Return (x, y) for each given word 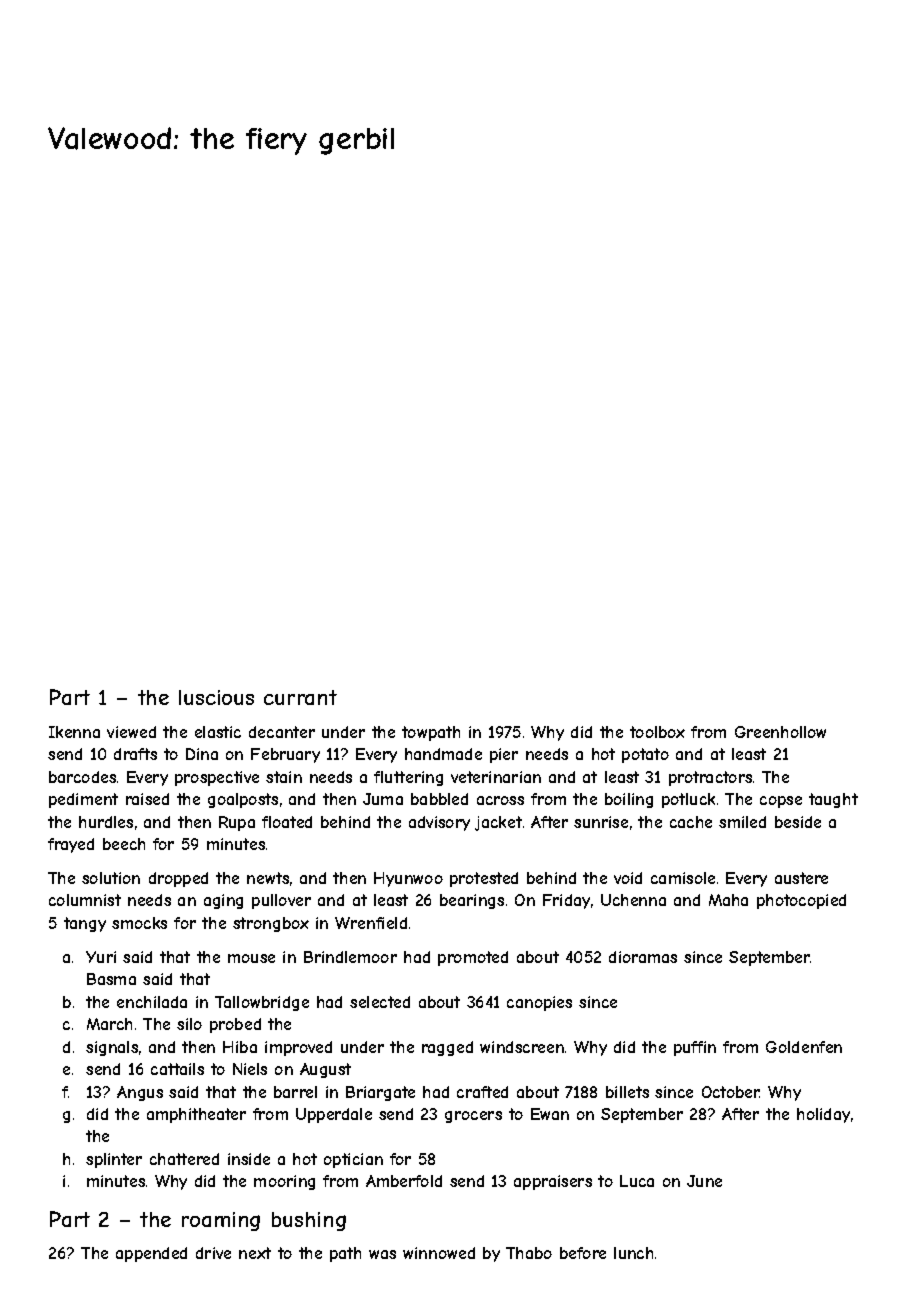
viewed (131, 732)
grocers (473, 1117)
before (583, 1253)
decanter (282, 732)
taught (833, 800)
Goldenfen (804, 1047)
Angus (140, 1093)
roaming (221, 1221)
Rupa (237, 823)
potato (645, 755)
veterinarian (496, 777)
